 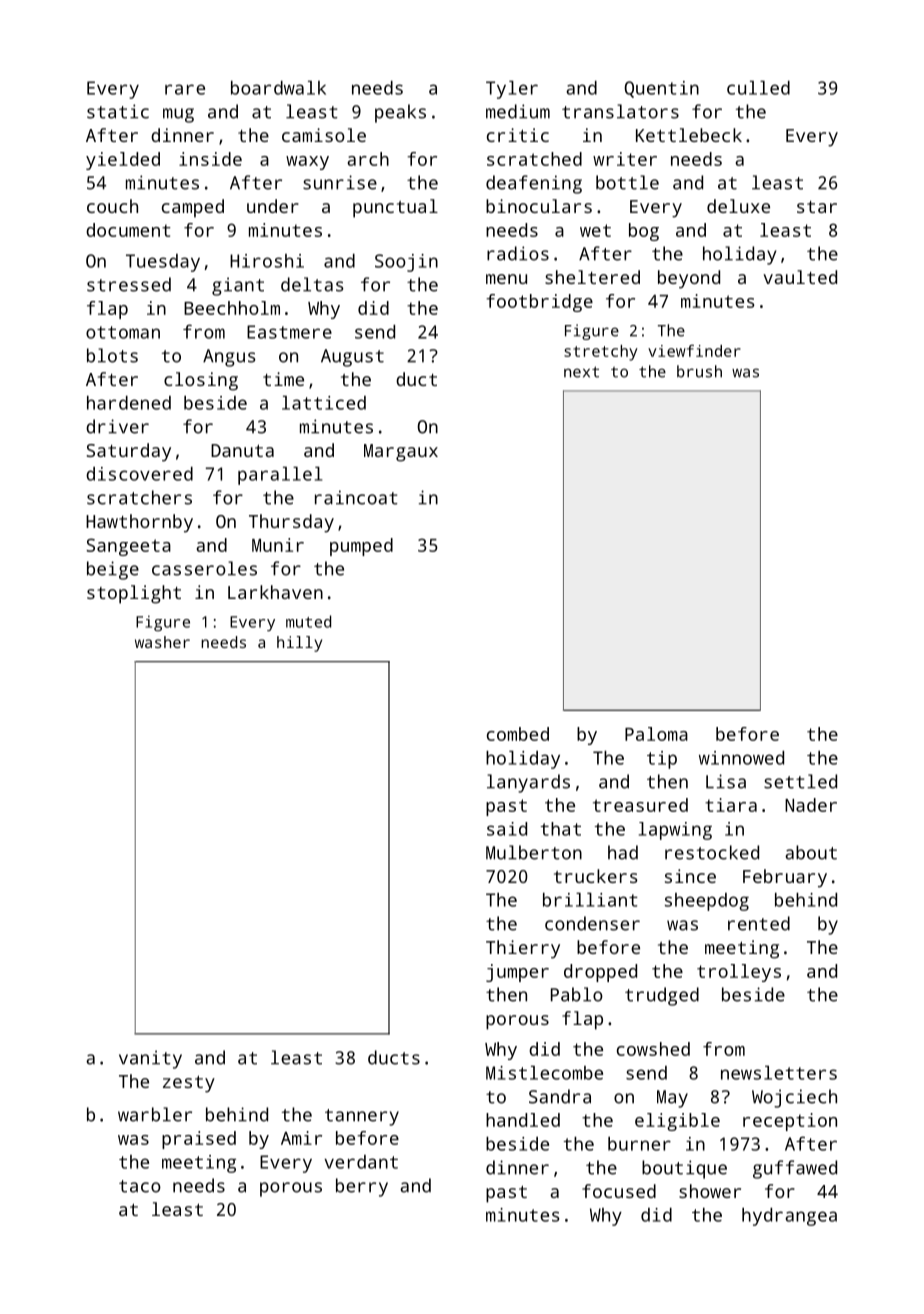 I want to click on menu, so click(x=506, y=279).
